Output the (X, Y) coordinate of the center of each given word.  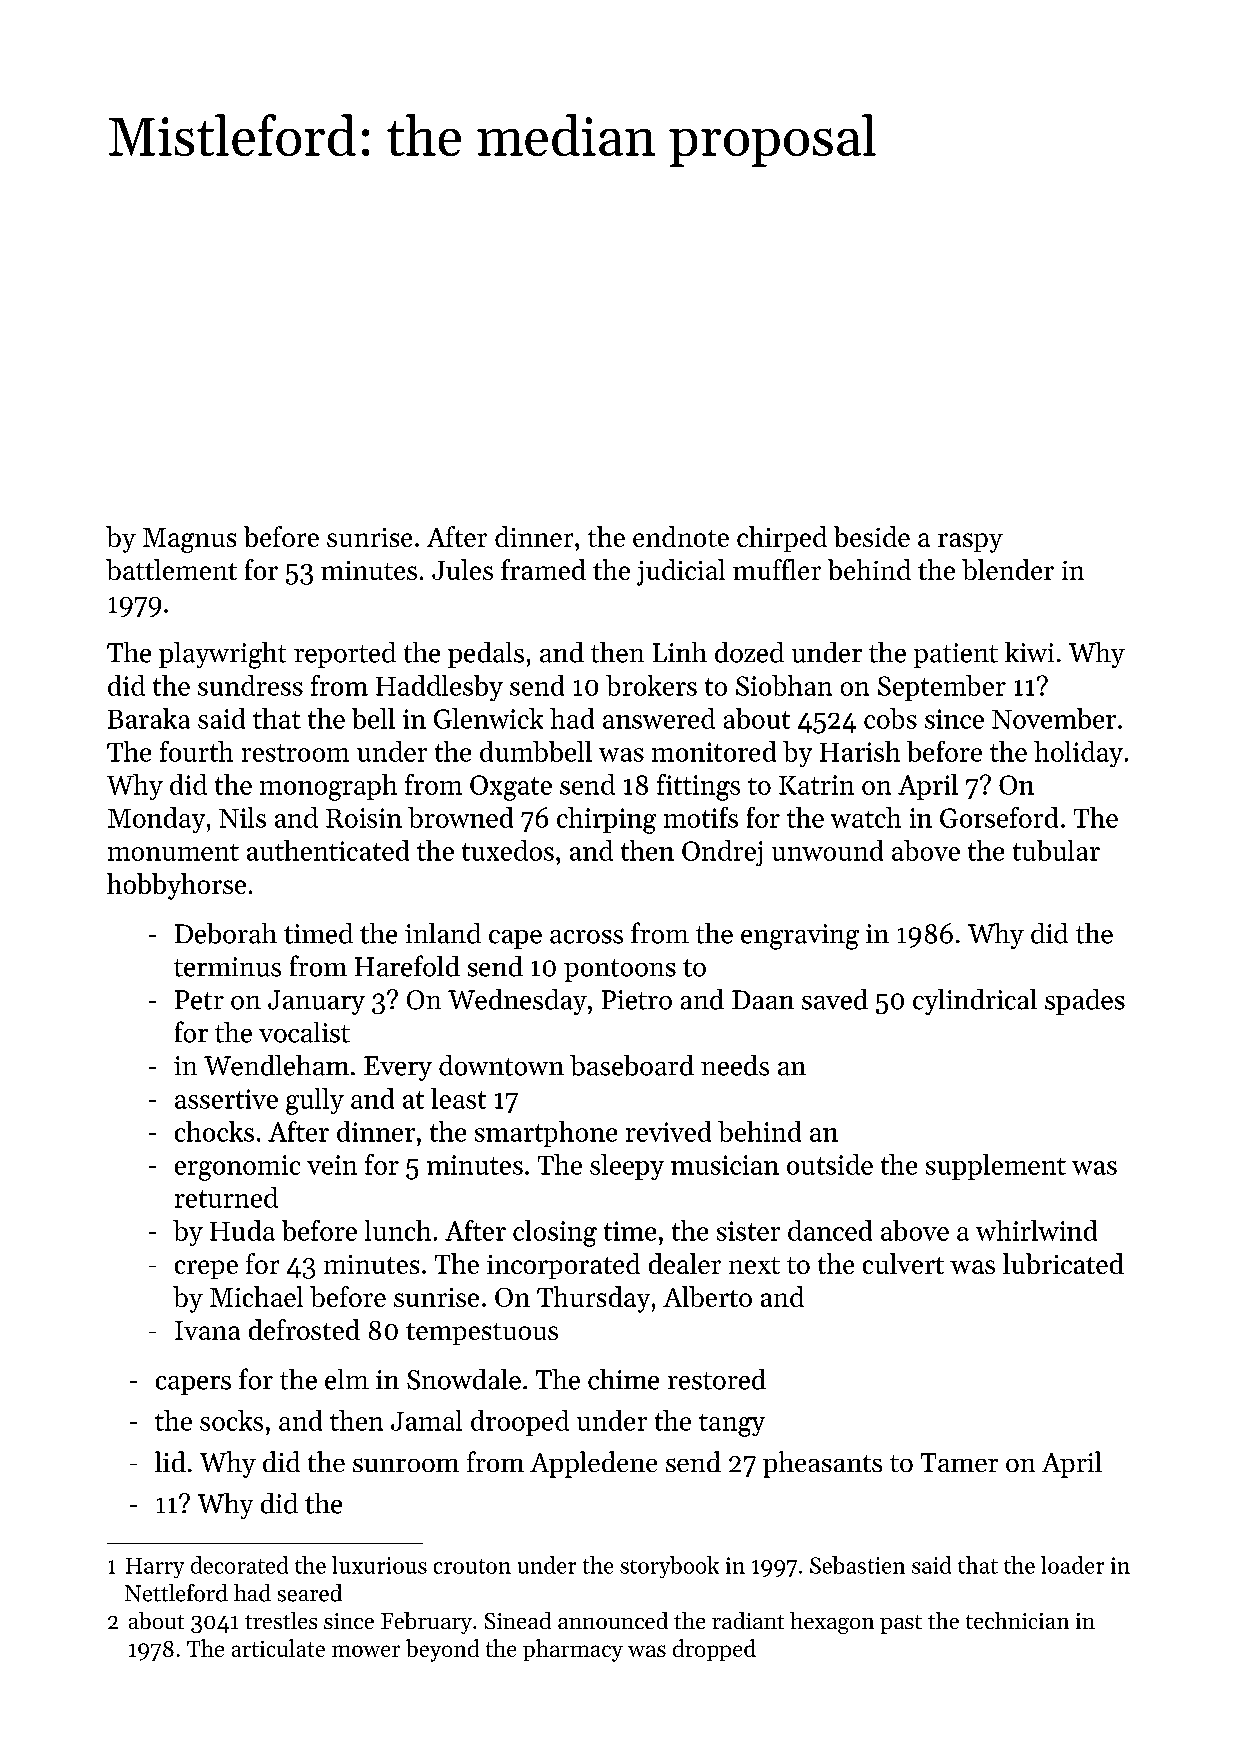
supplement (996, 1167)
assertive (226, 1099)
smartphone (546, 1134)
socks (231, 1420)
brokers (651, 685)
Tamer (959, 1462)
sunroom (406, 1465)
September (942, 688)
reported (345, 655)
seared (310, 1593)
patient (956, 655)
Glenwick (488, 718)
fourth (196, 751)
